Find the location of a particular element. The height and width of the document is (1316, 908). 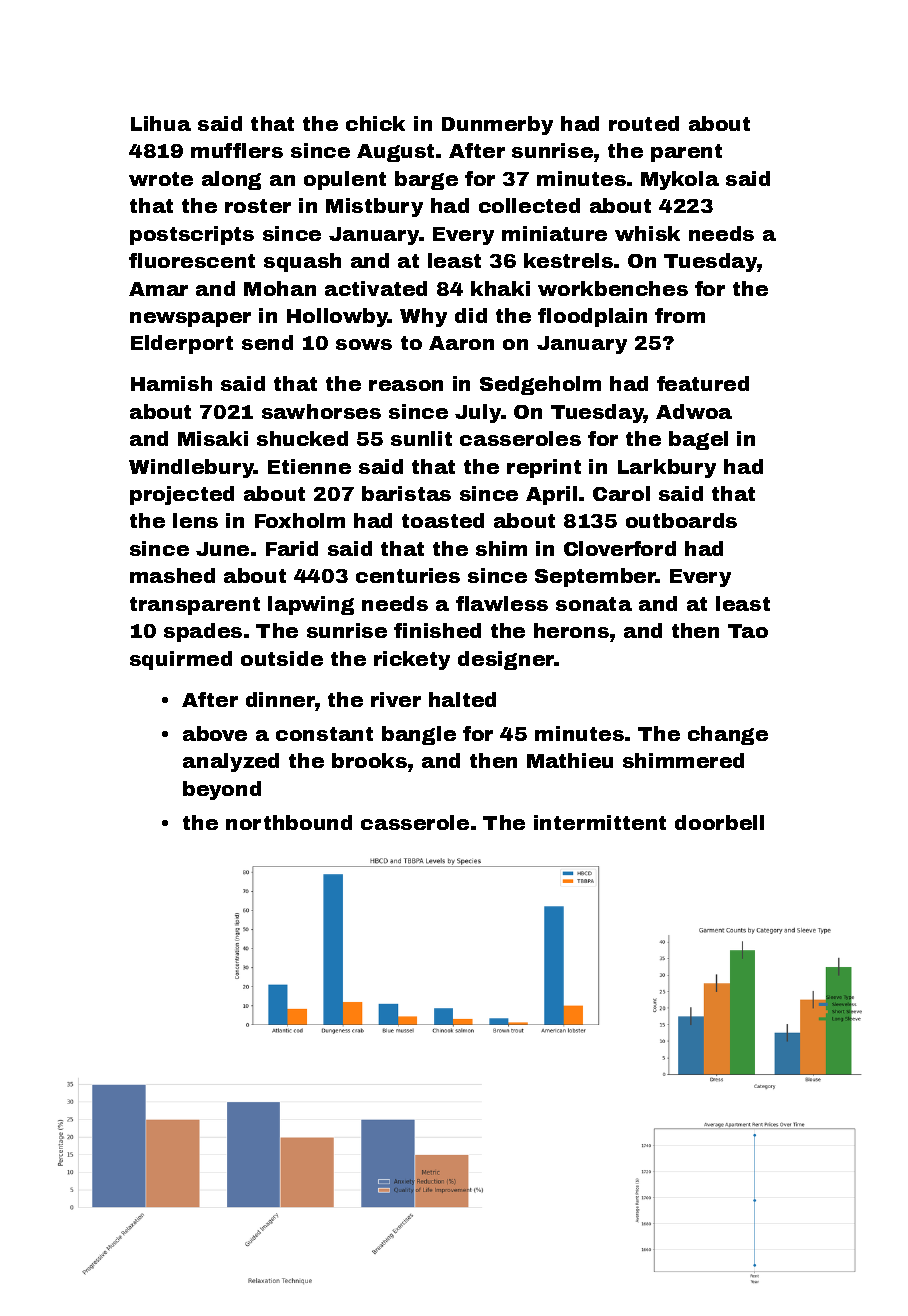

Mathieu is located at coordinates (570, 760).
